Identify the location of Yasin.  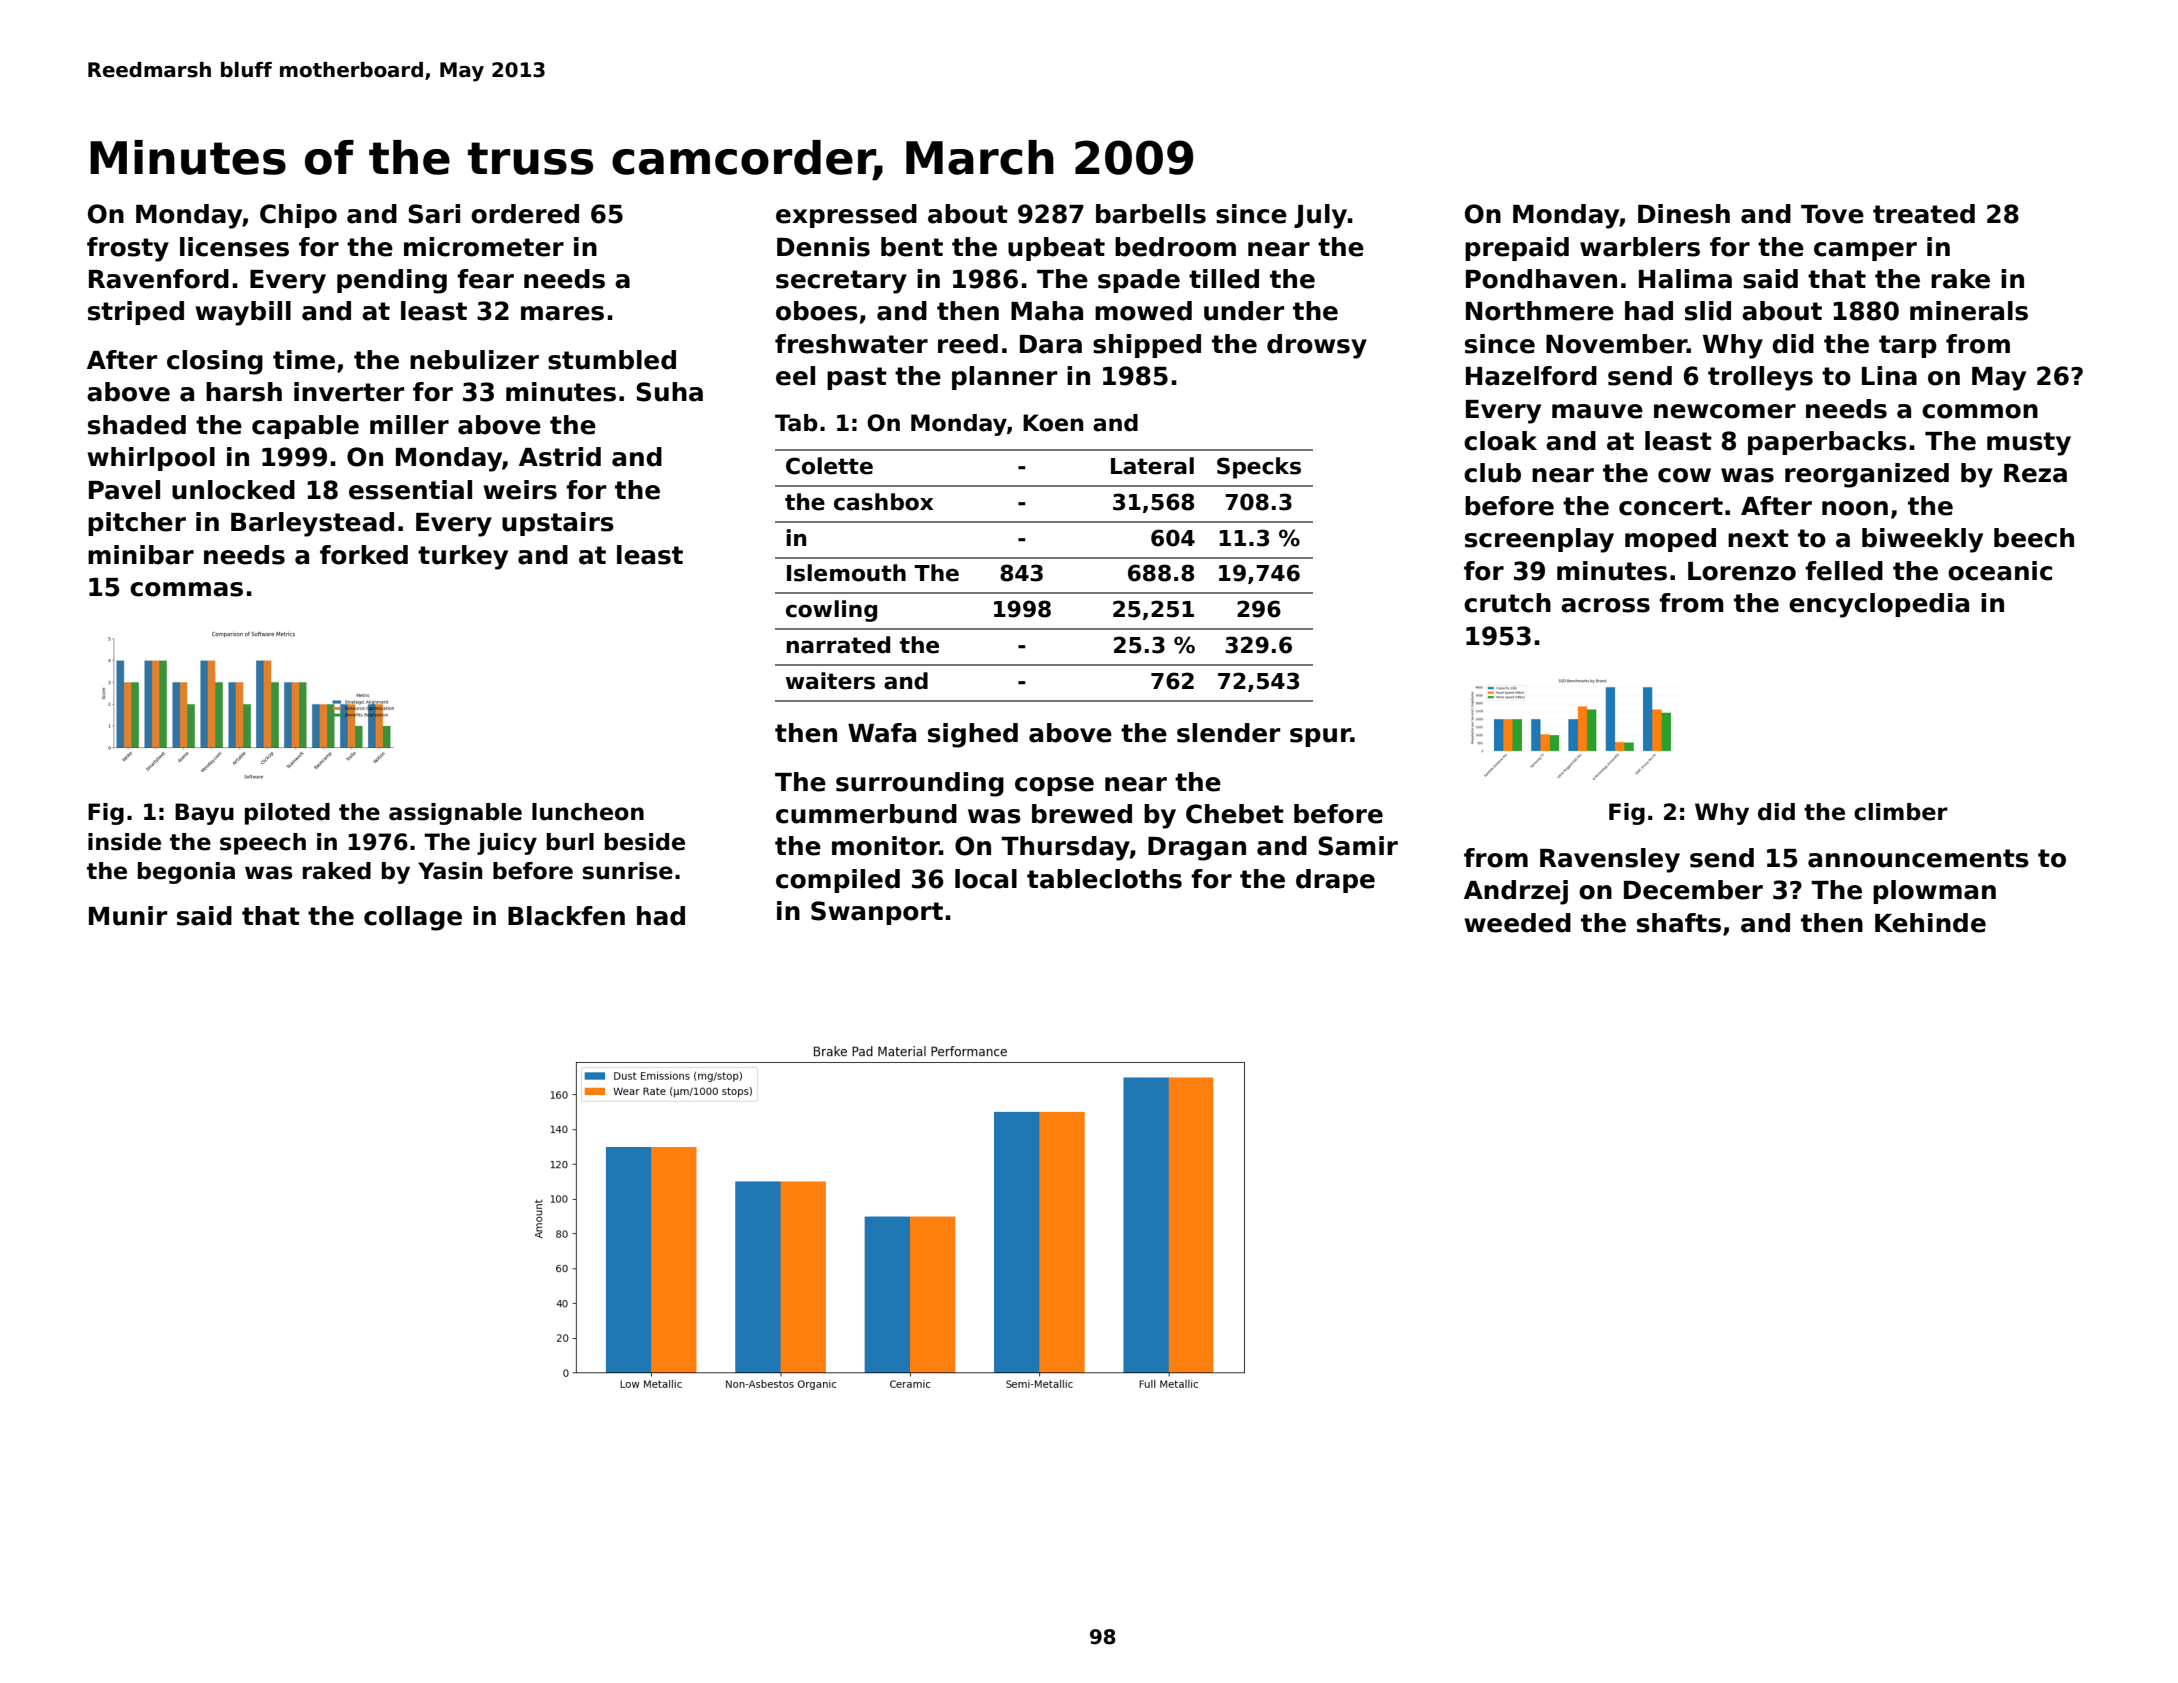
(450, 871).
